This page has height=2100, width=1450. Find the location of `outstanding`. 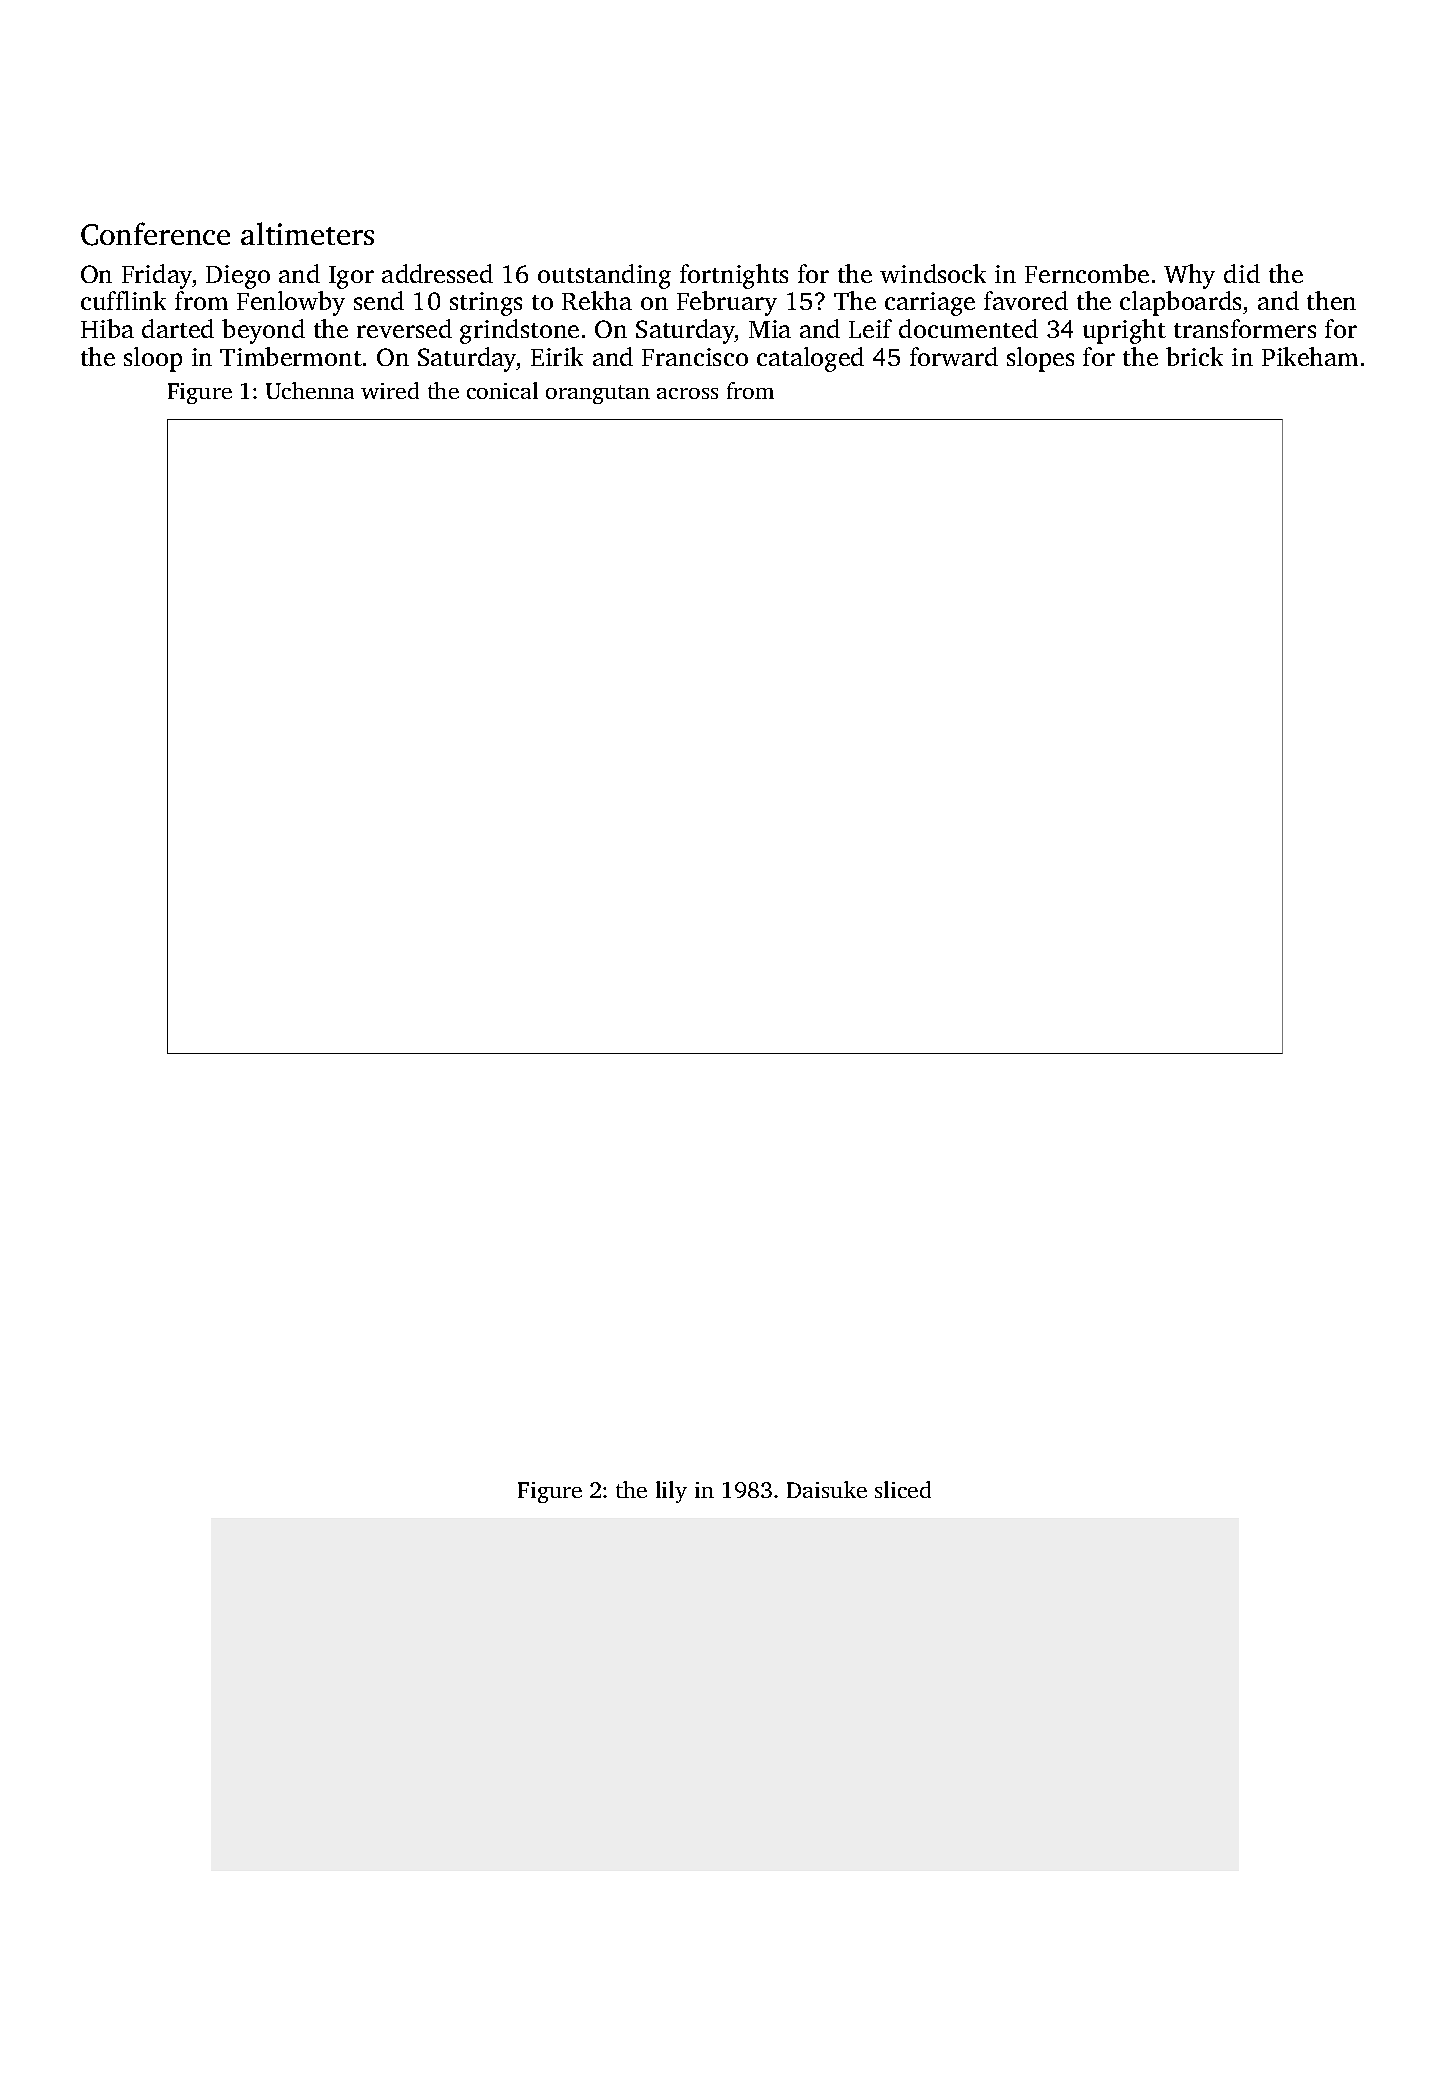

outstanding is located at coordinates (604, 276).
